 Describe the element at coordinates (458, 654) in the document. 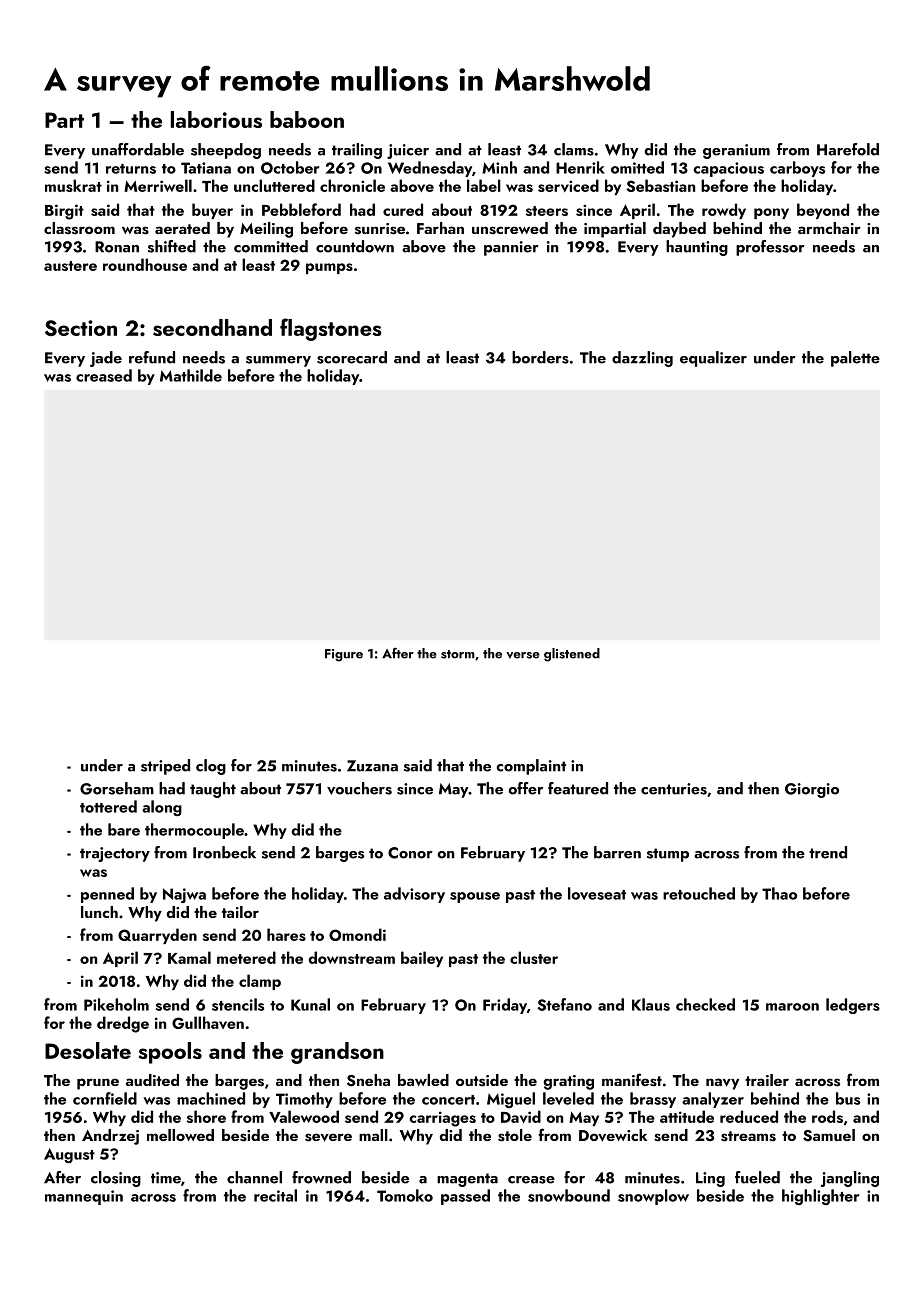

I see `storm` at that location.
